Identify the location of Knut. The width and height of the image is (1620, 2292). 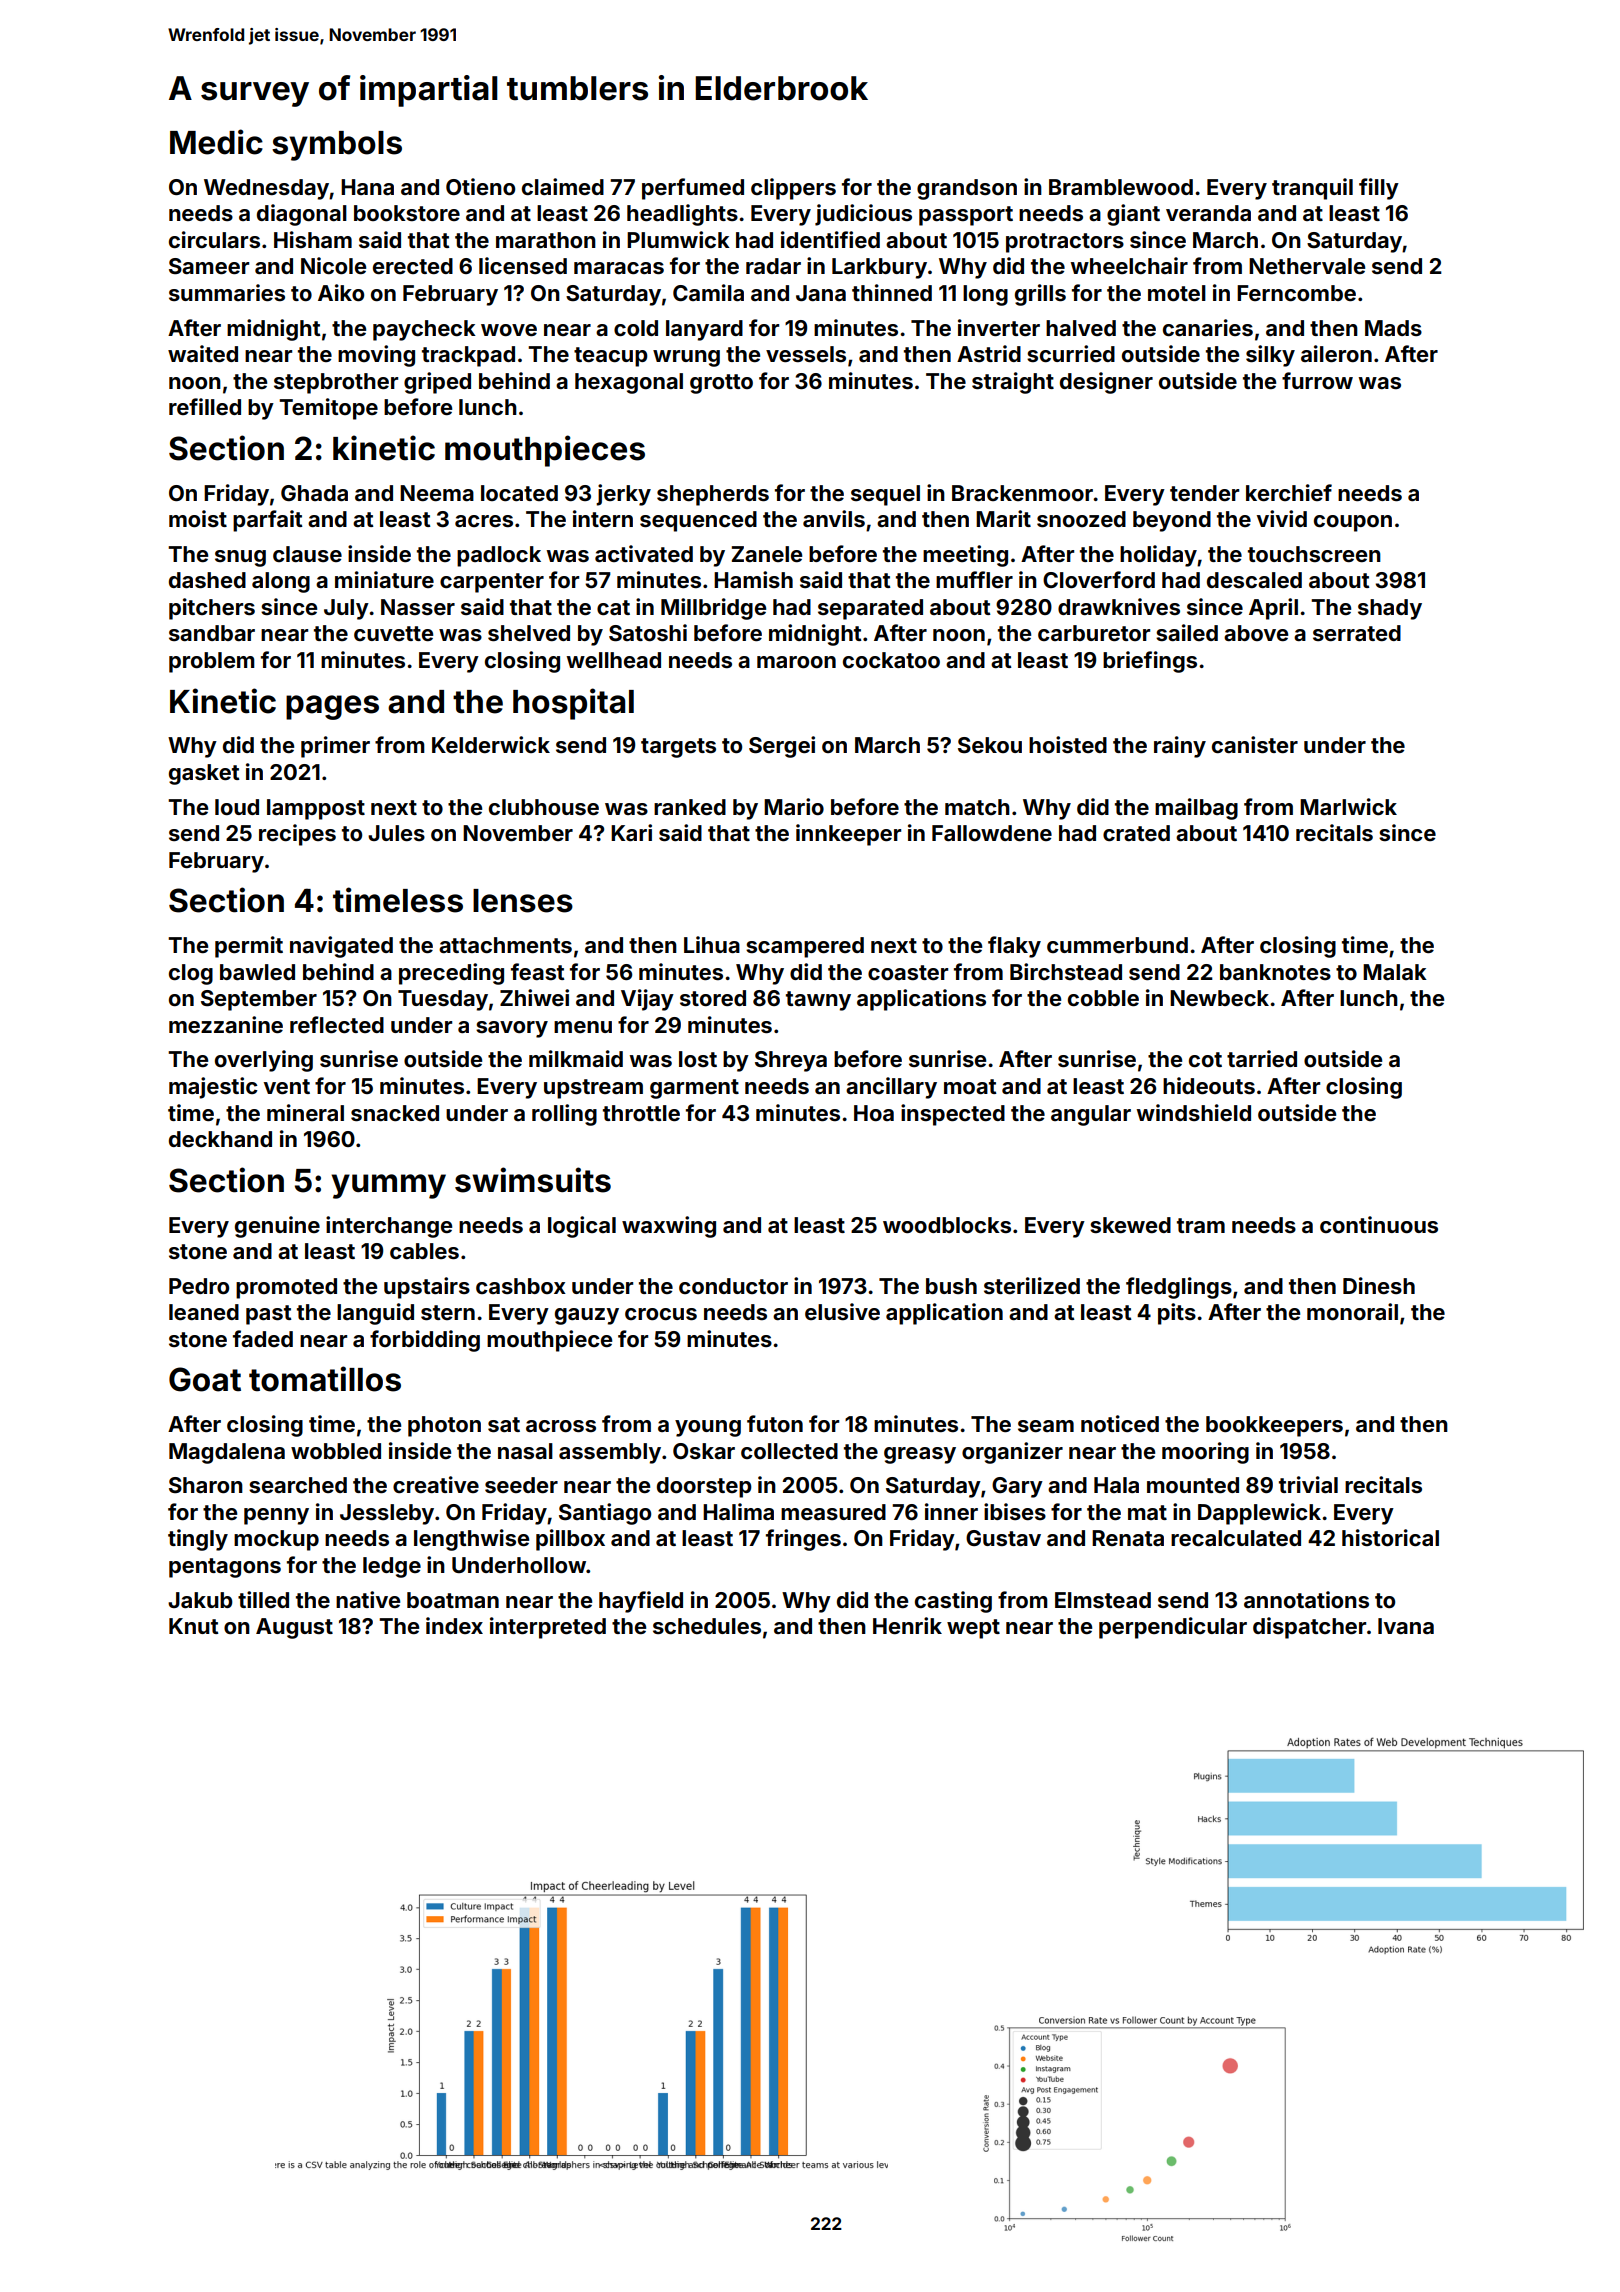
(193, 1626).
